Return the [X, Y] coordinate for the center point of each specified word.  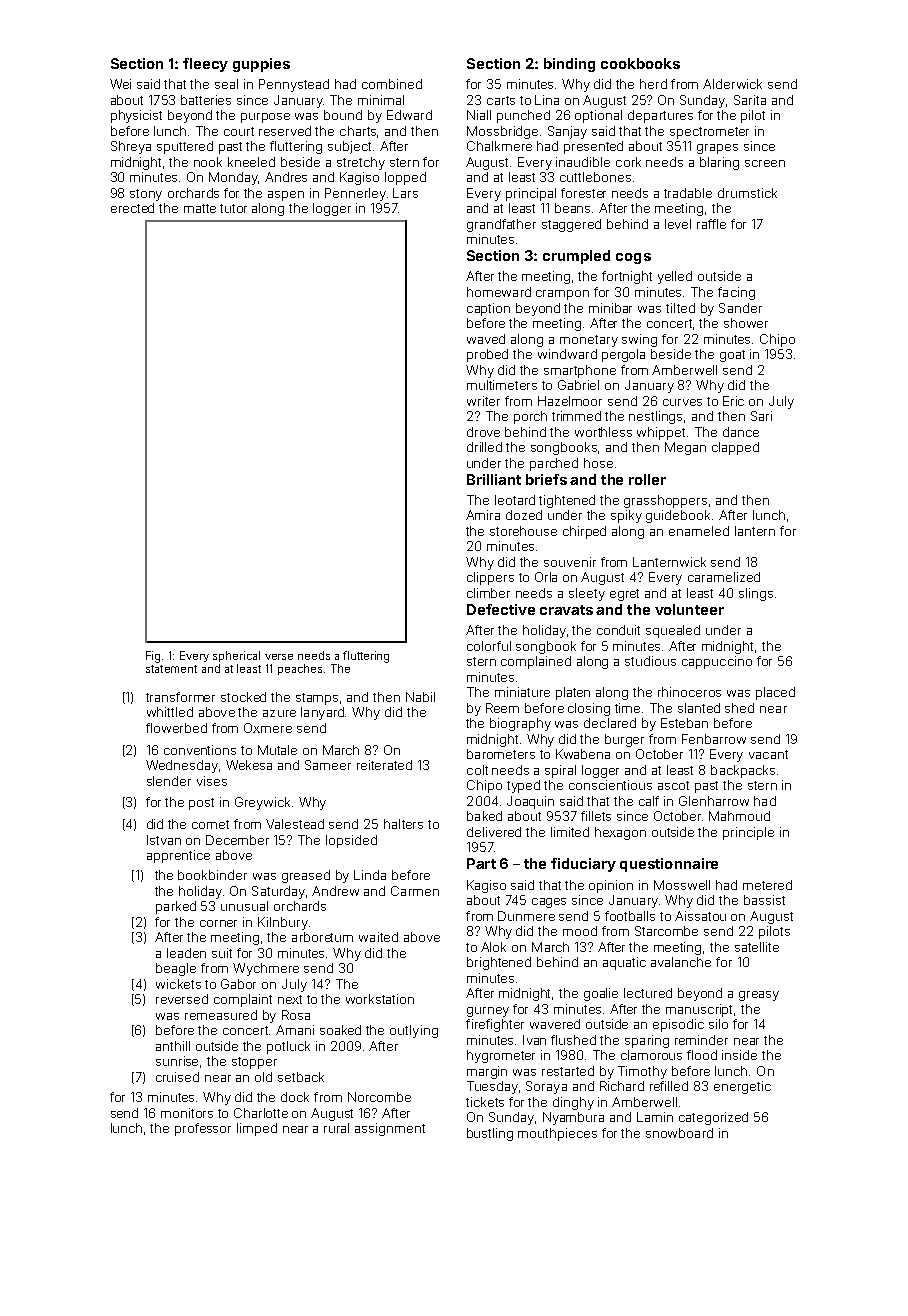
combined [392, 84]
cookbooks [640, 63]
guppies [261, 65]
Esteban [684, 723]
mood [580, 931]
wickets [178, 984]
